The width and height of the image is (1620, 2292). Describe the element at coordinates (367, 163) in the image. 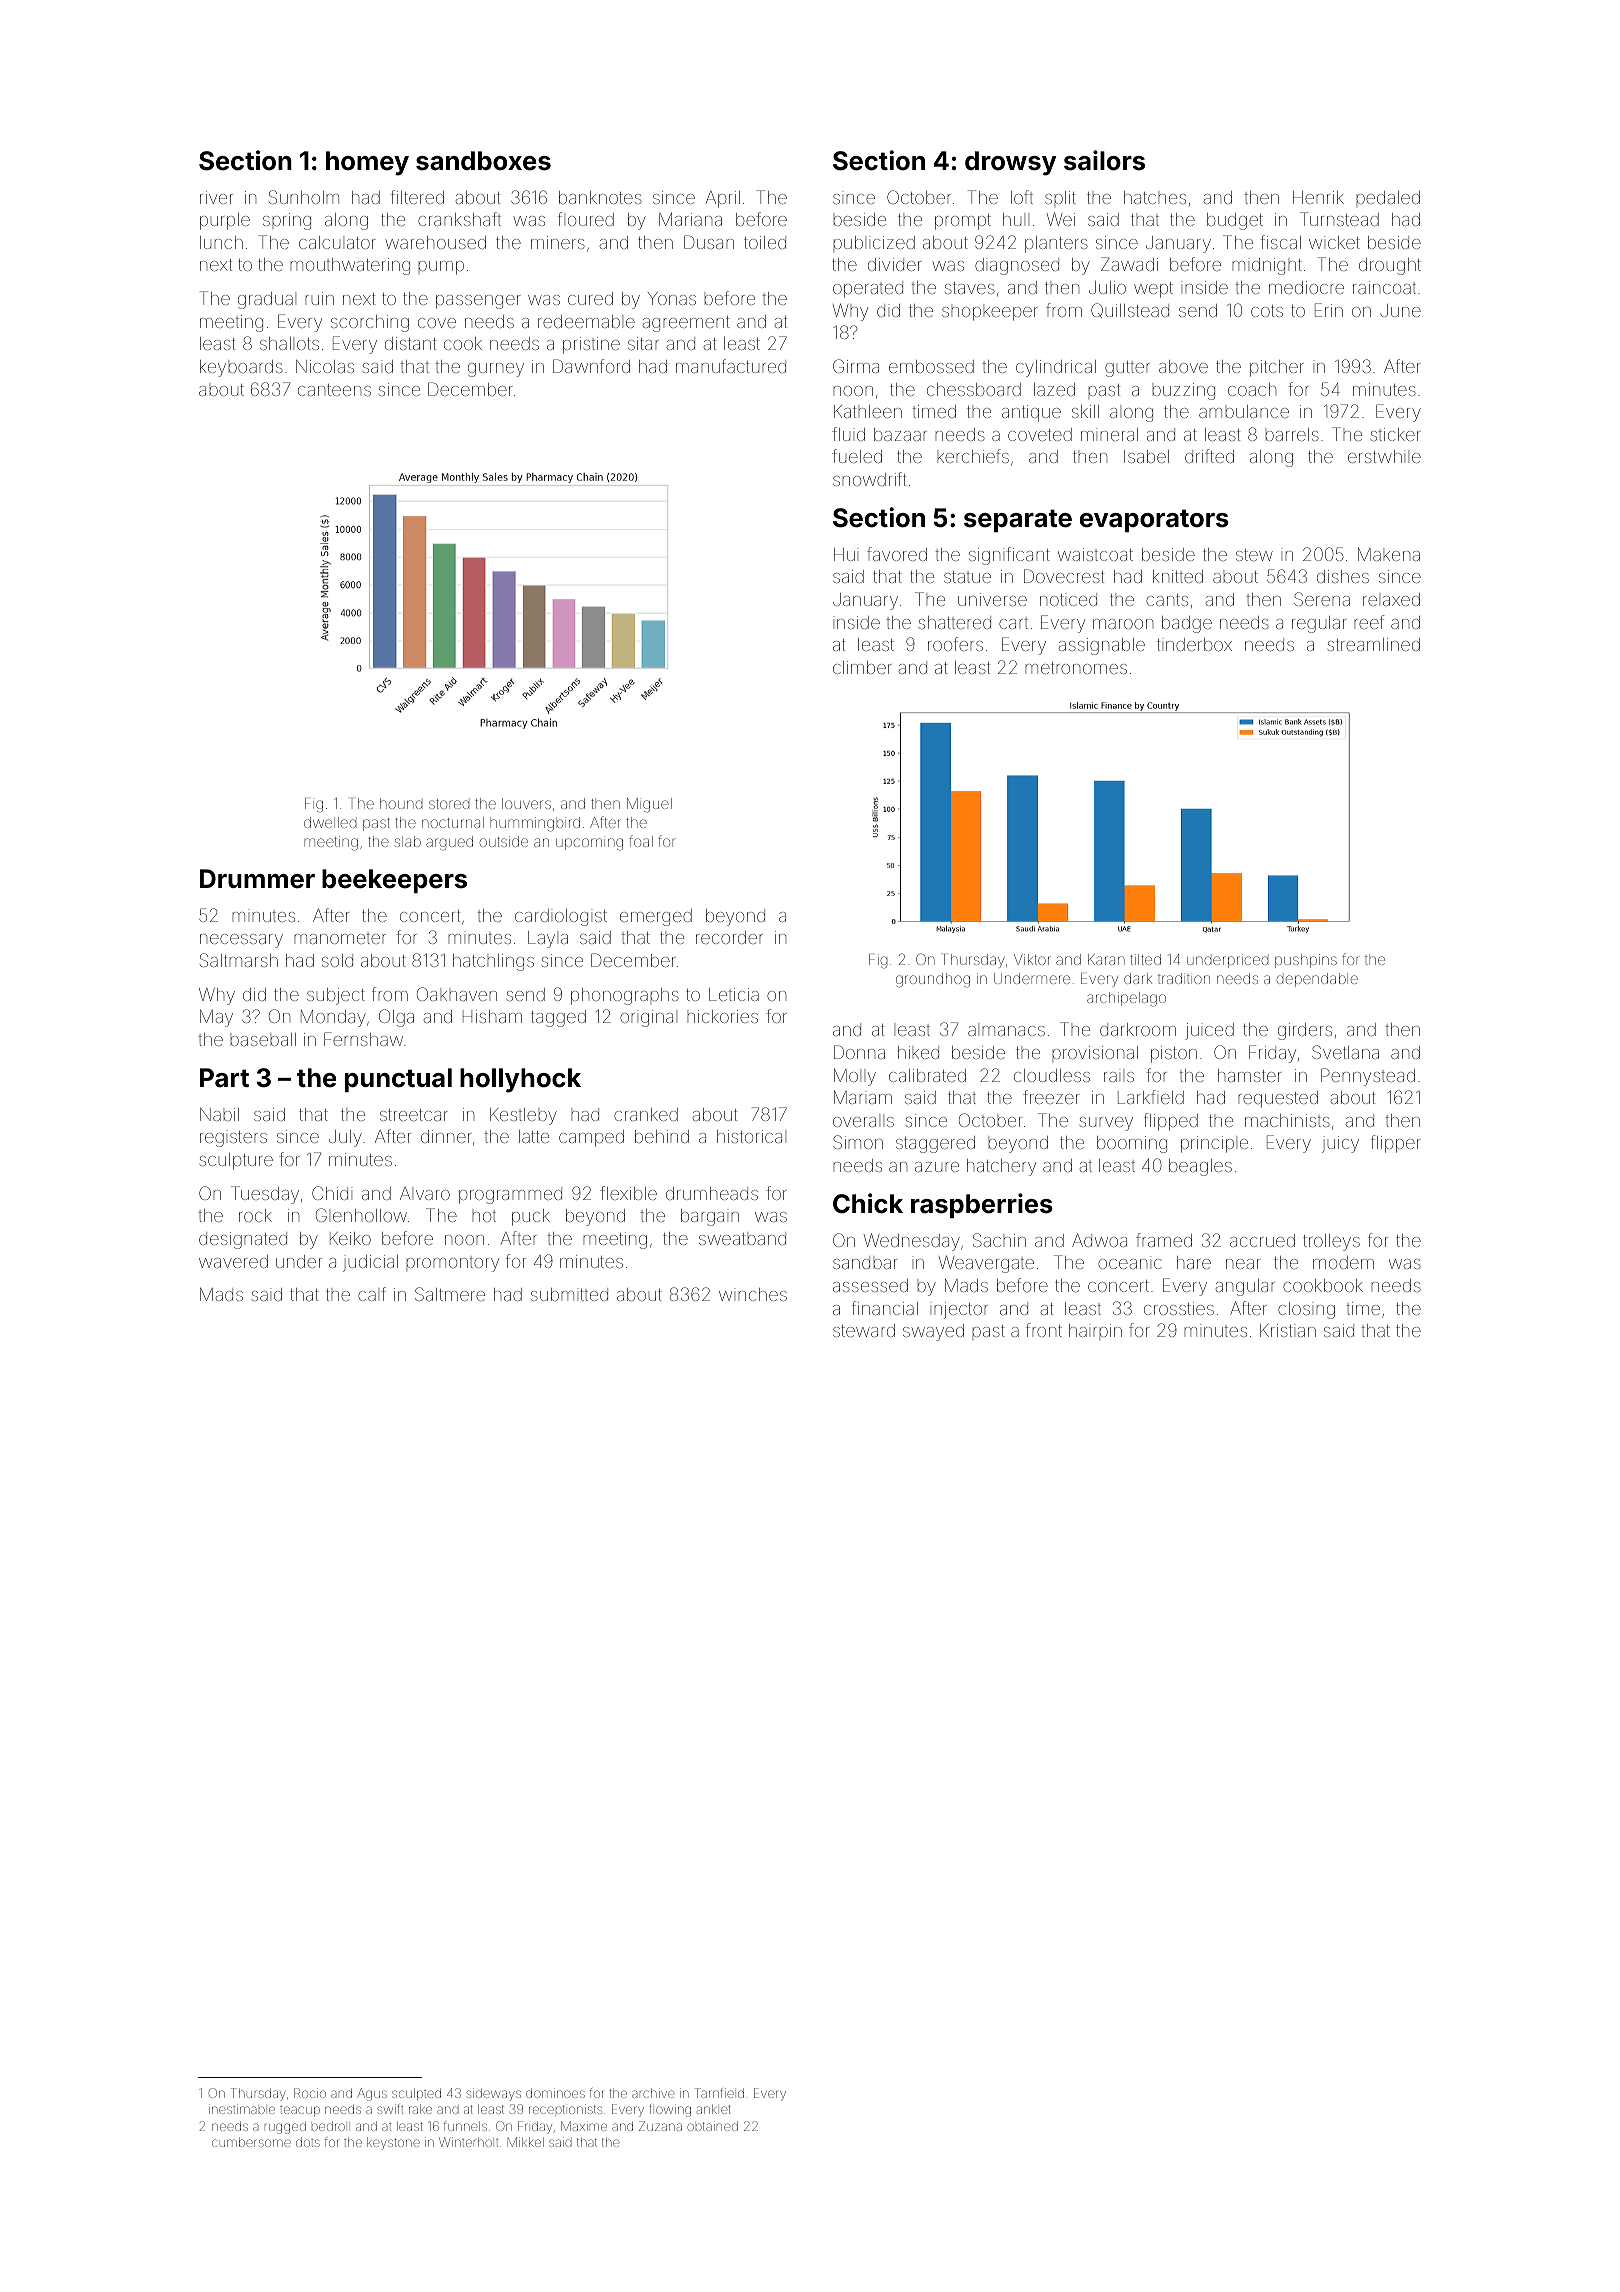

I see `homey` at that location.
